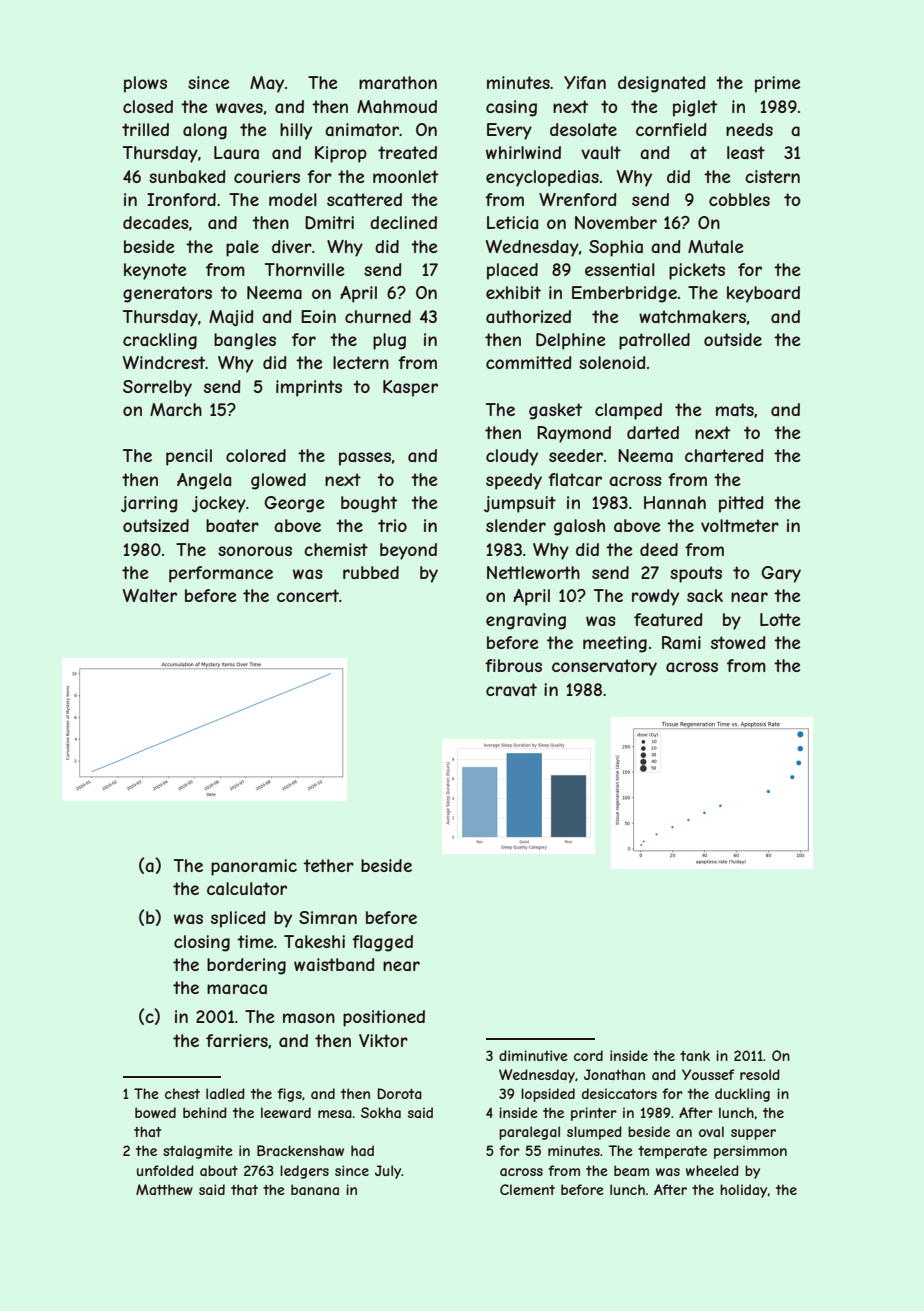  What do you see at coordinates (527, 1189) in the document?
I see `Clement` at bounding box center [527, 1189].
